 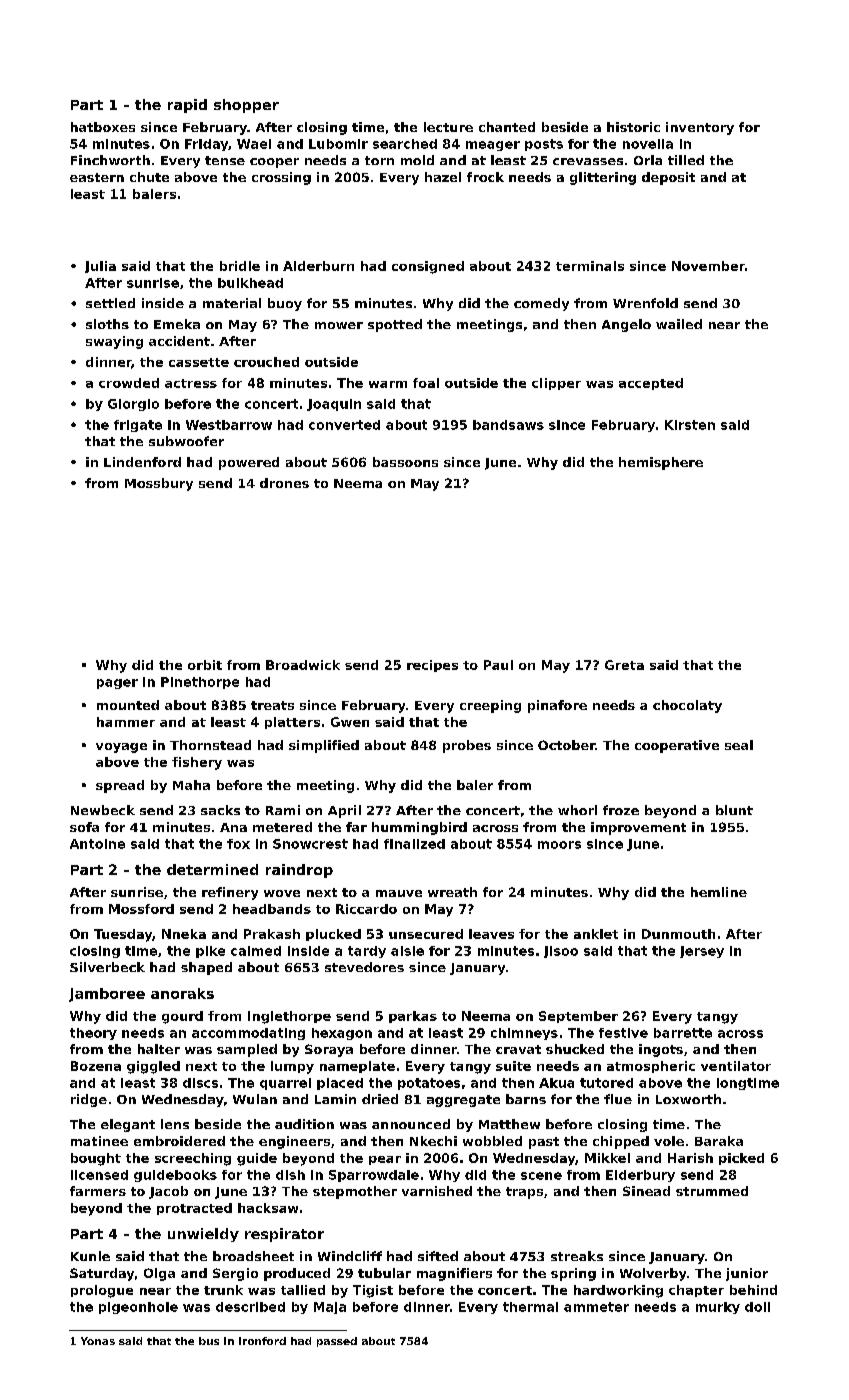 What do you see at coordinates (187, 106) in the document?
I see `rapid` at bounding box center [187, 106].
